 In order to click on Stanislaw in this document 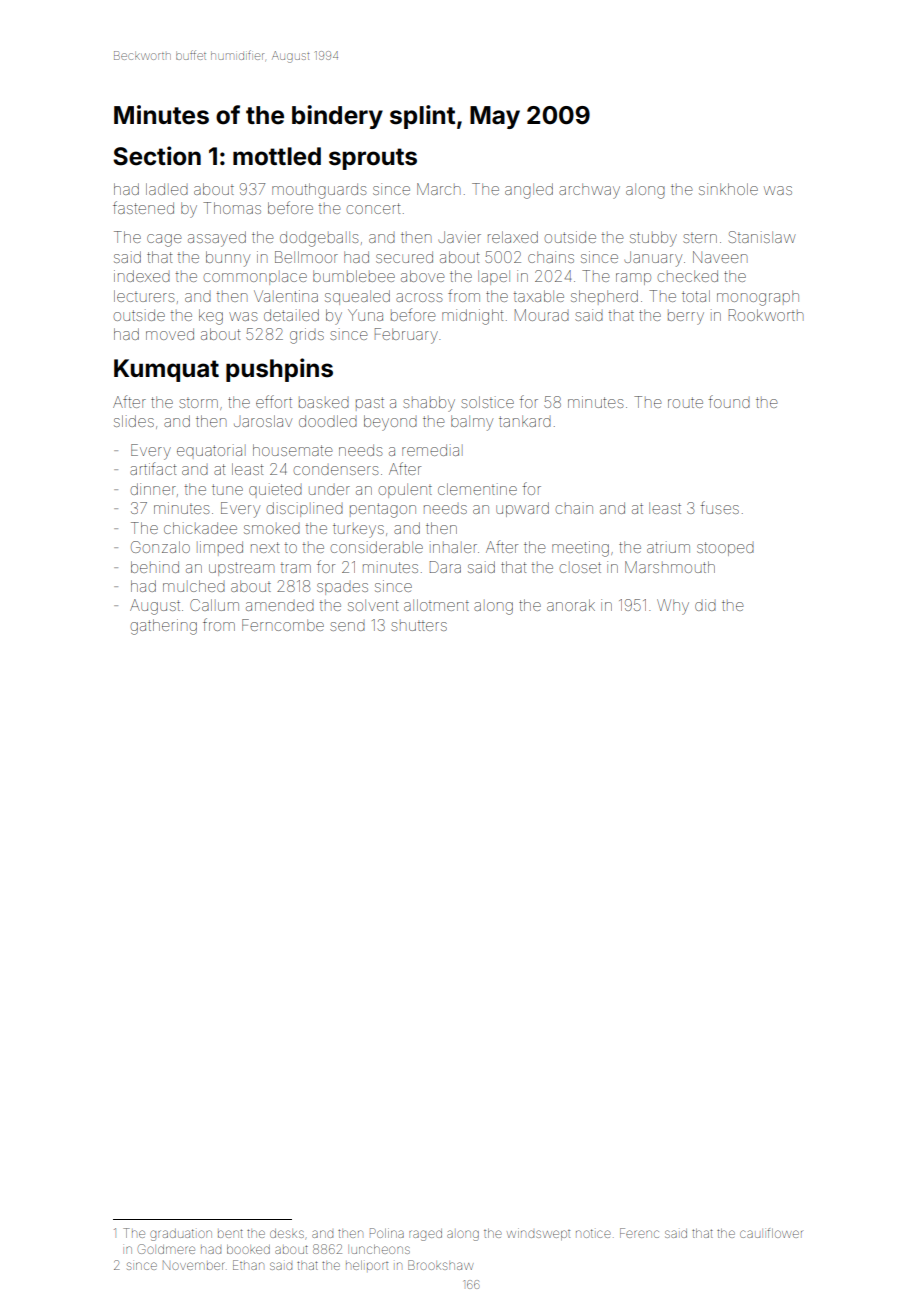, I will do `click(762, 237)`.
